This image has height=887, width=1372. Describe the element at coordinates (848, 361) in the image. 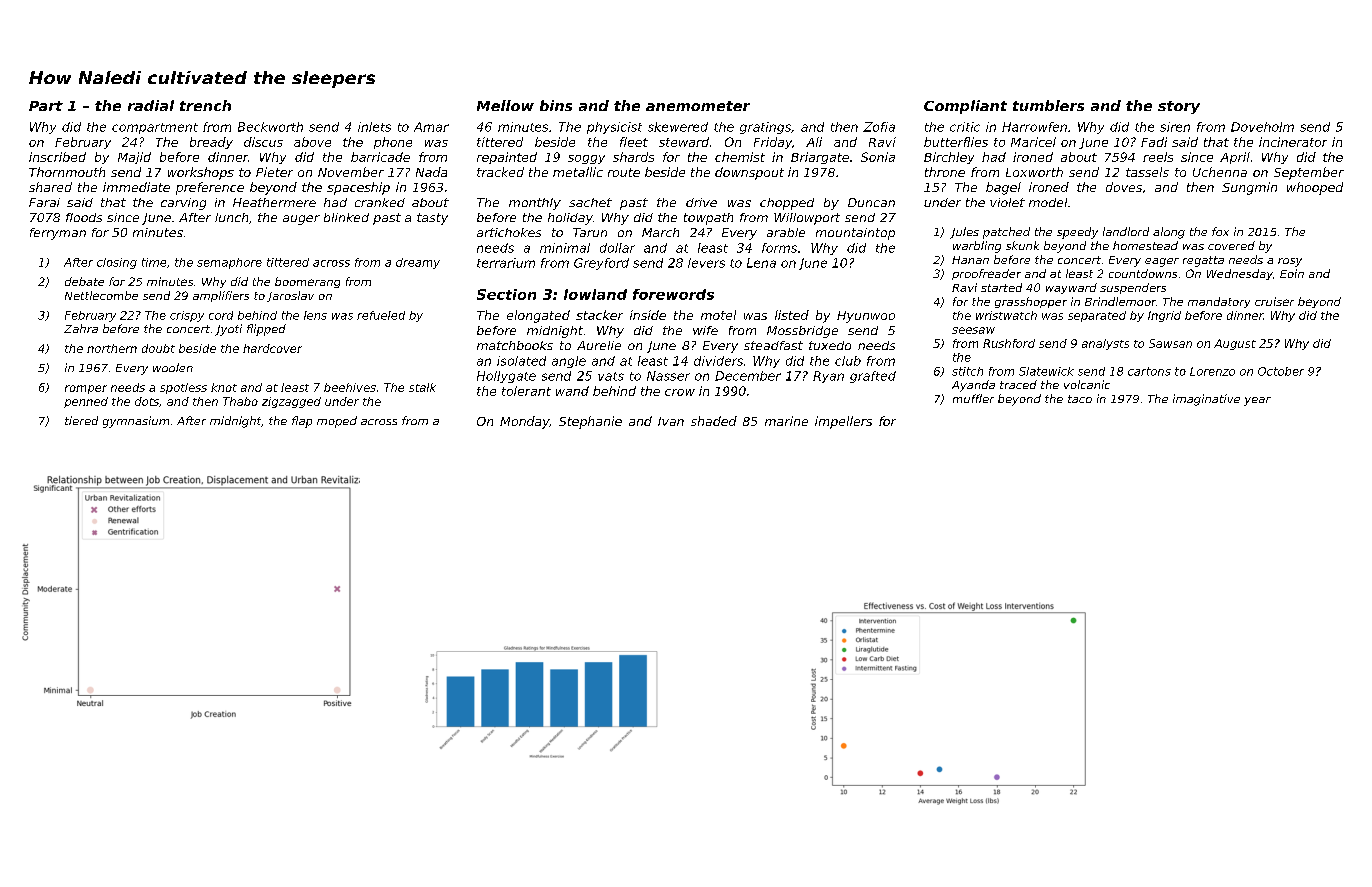

I see `club` at that location.
